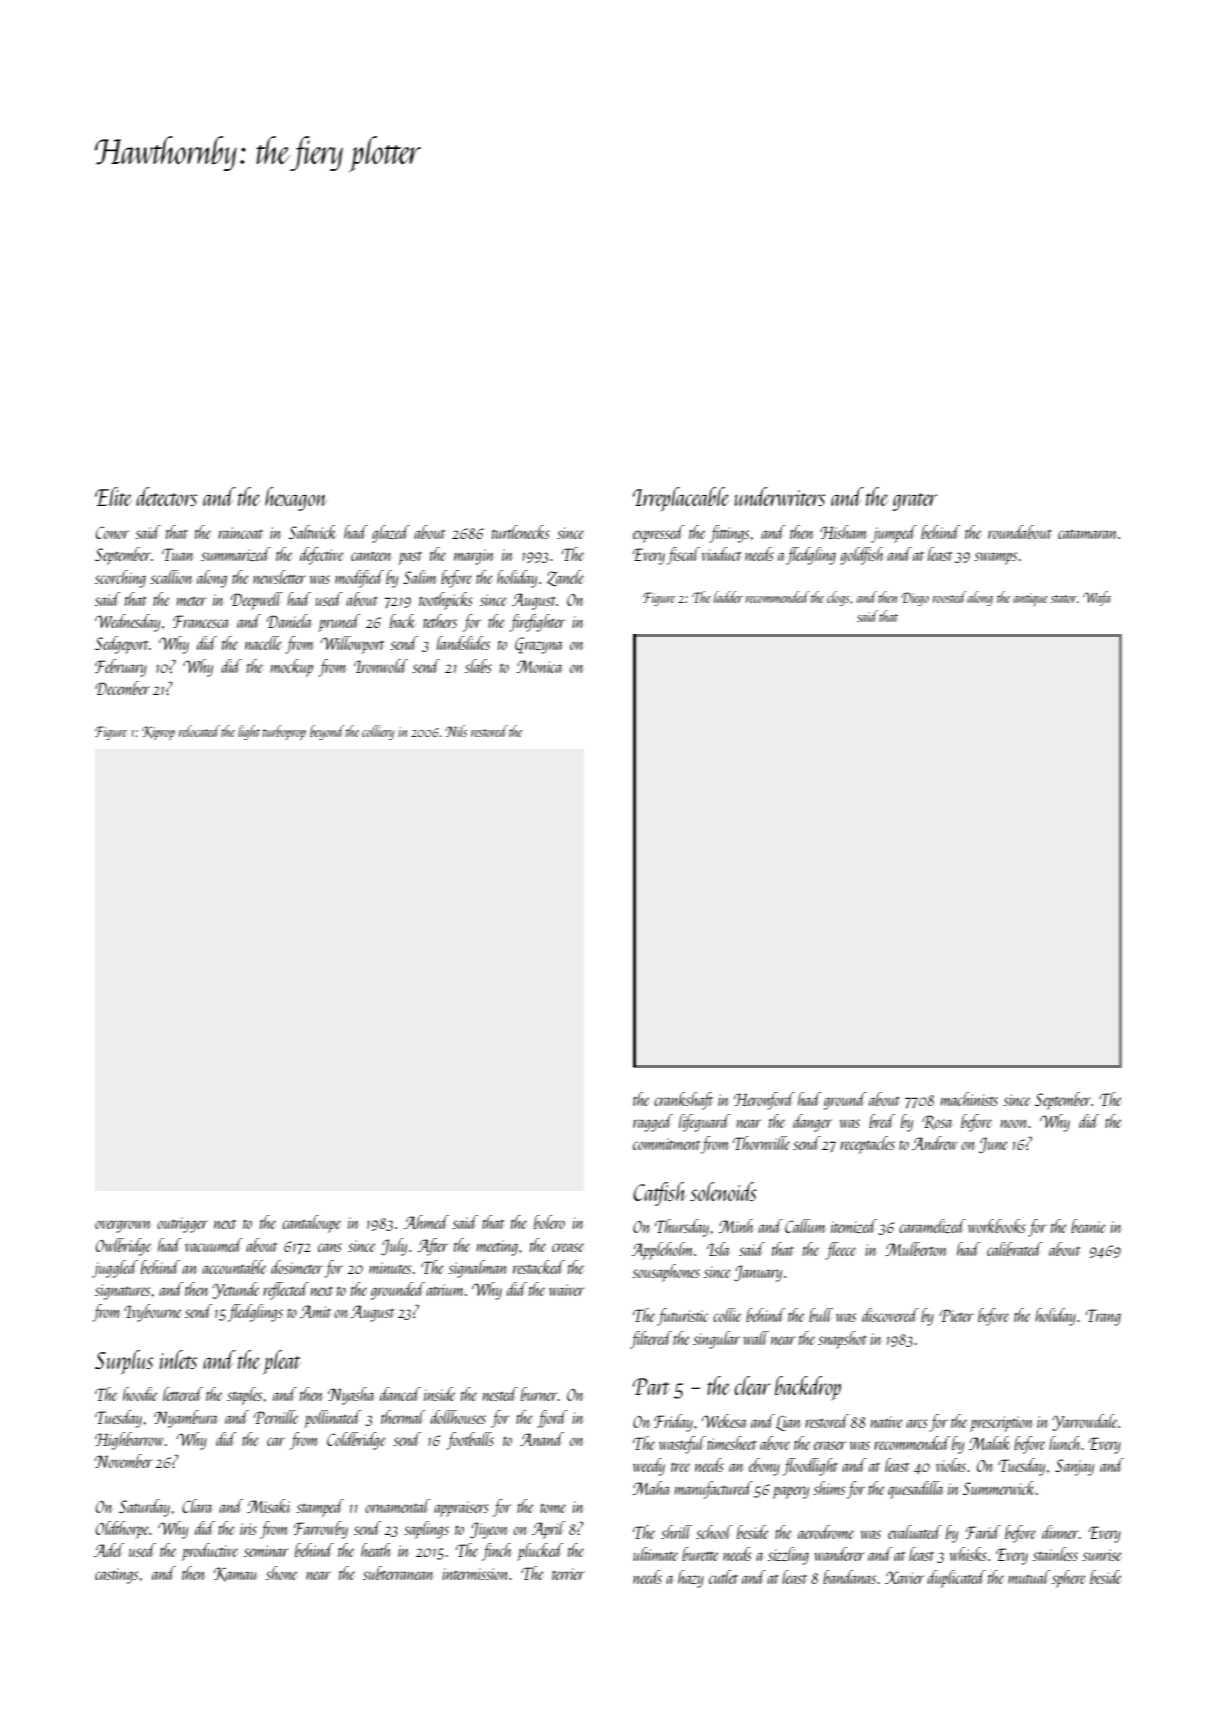 The image size is (1217, 1722). I want to click on sizzling, so click(788, 1556).
